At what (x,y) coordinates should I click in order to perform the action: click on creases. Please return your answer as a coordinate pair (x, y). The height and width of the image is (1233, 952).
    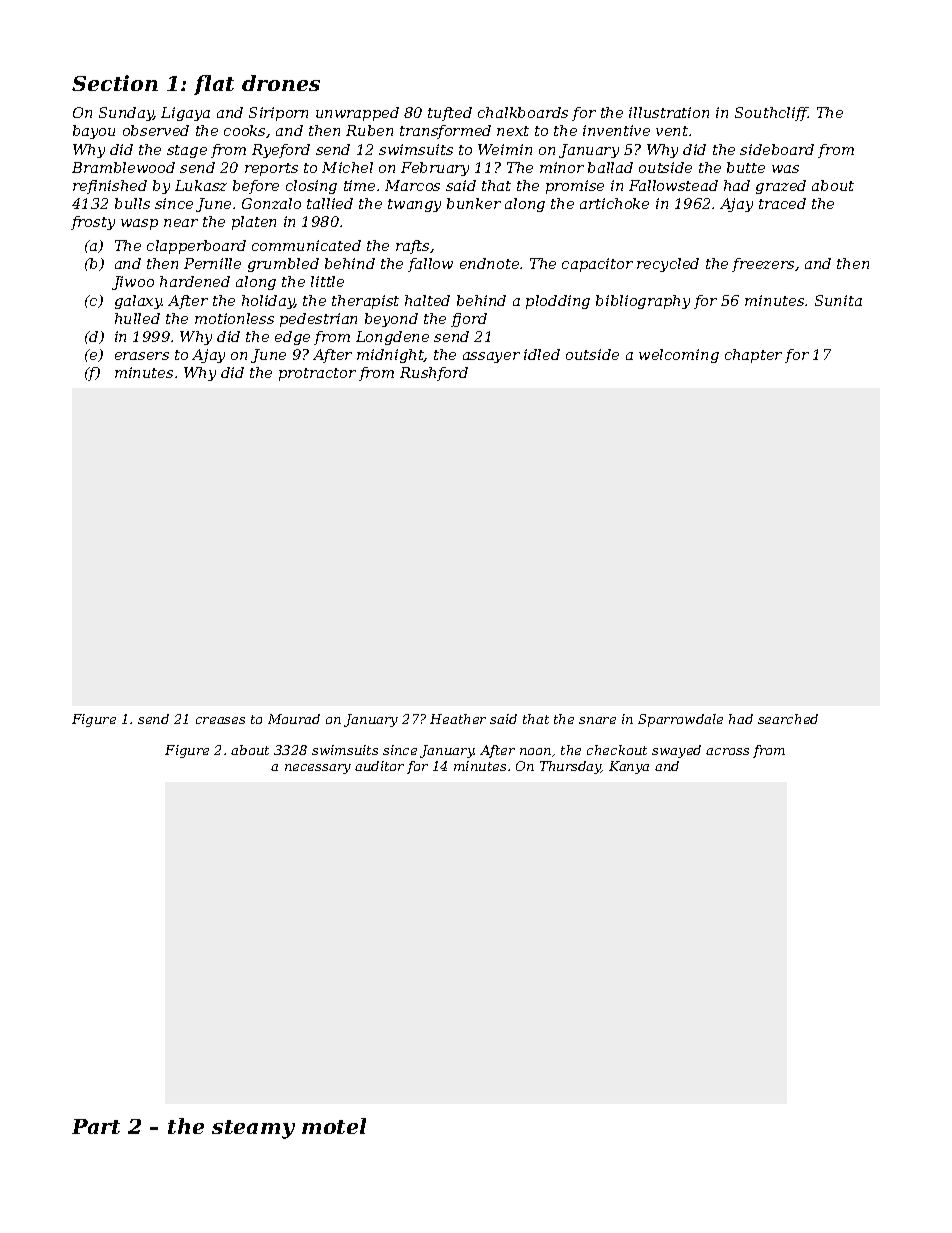
    Looking at the image, I should click on (220, 720).
